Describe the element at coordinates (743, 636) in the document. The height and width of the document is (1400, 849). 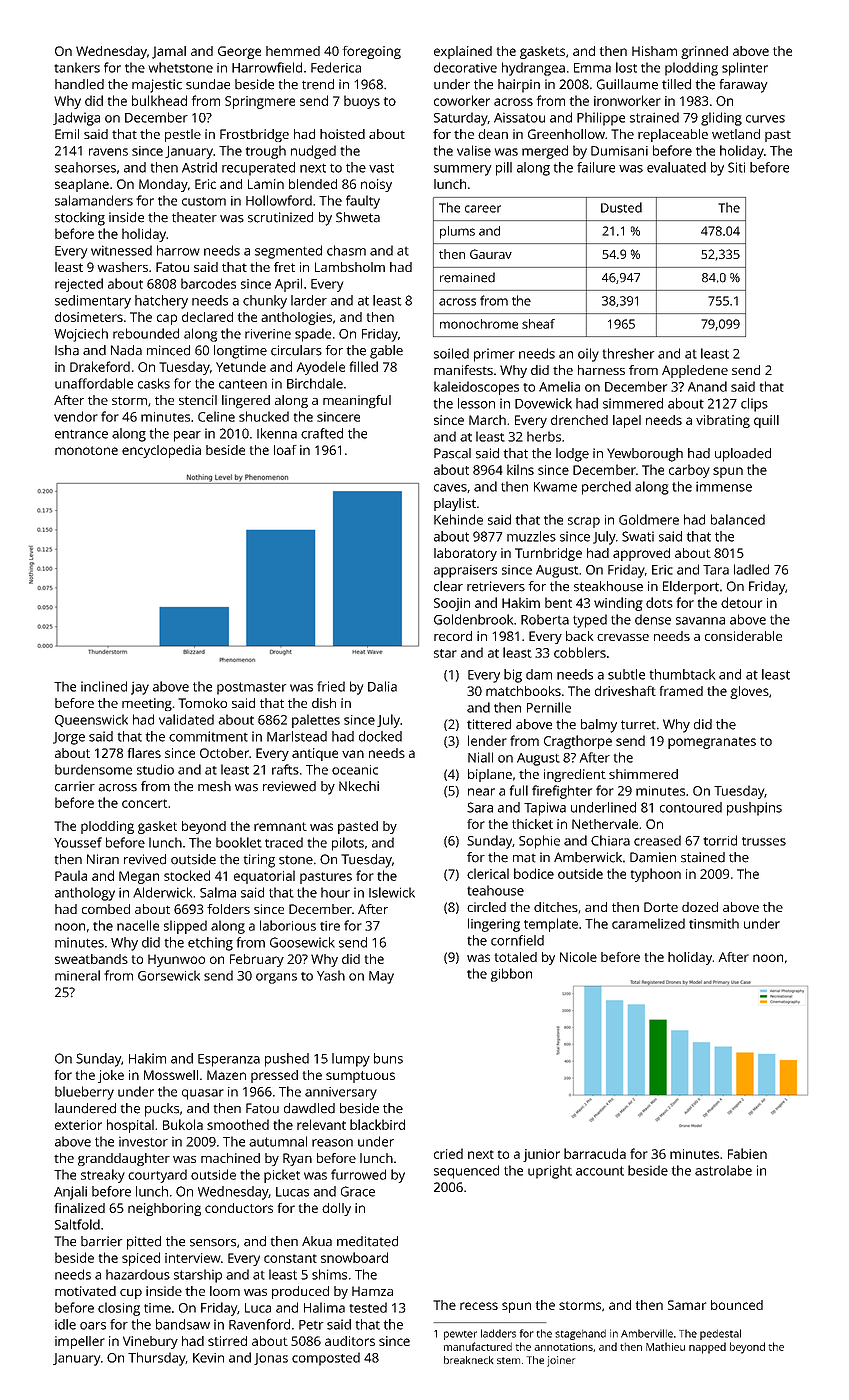
I see `considerable` at that location.
